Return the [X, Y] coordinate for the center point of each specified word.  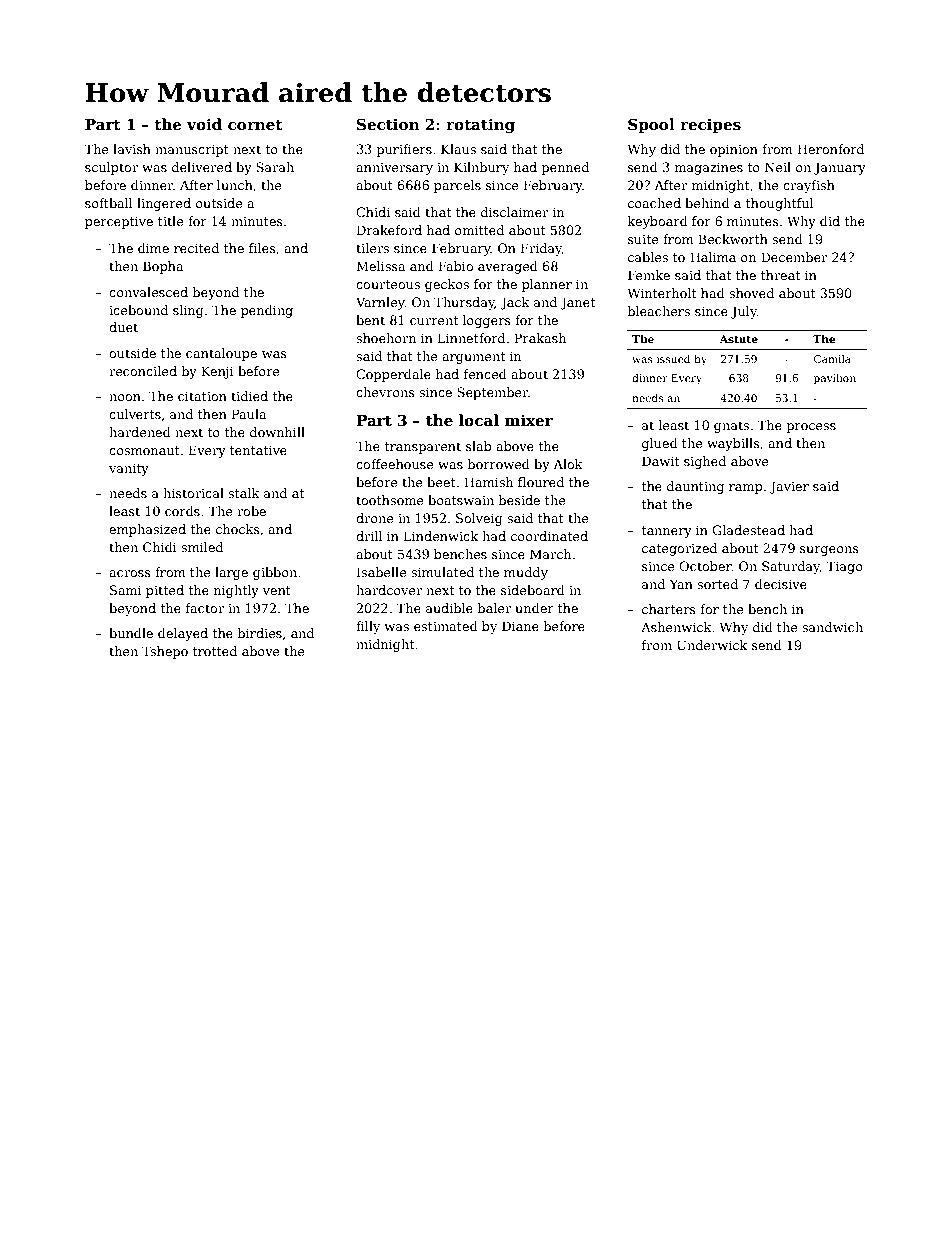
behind [707, 203]
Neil [777, 167]
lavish [132, 149]
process [811, 428]
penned [565, 168]
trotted [215, 651]
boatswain [461, 500]
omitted [479, 230]
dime [153, 248]
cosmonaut [144, 450]
